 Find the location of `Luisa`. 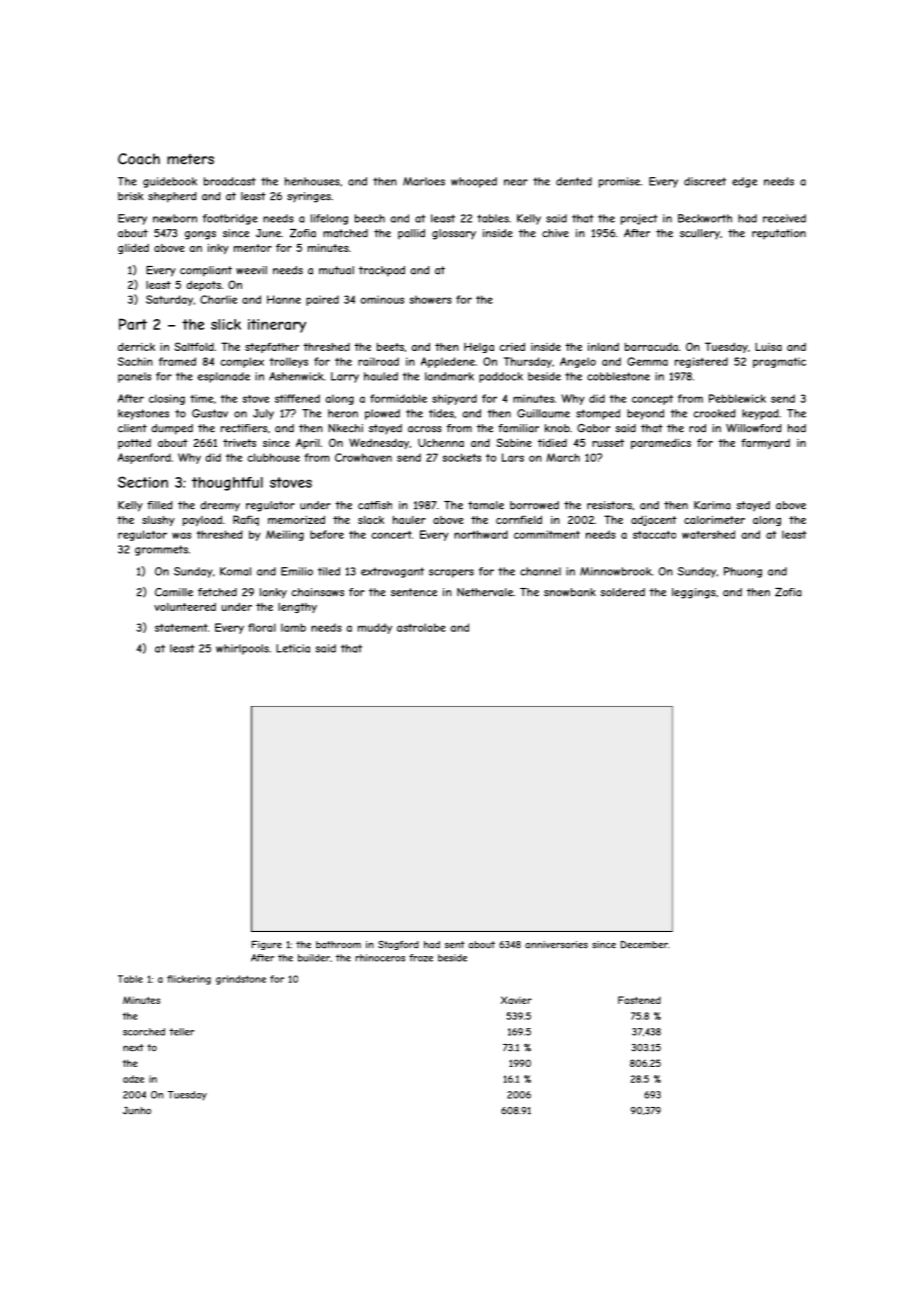

Luisa is located at coordinates (768, 346).
